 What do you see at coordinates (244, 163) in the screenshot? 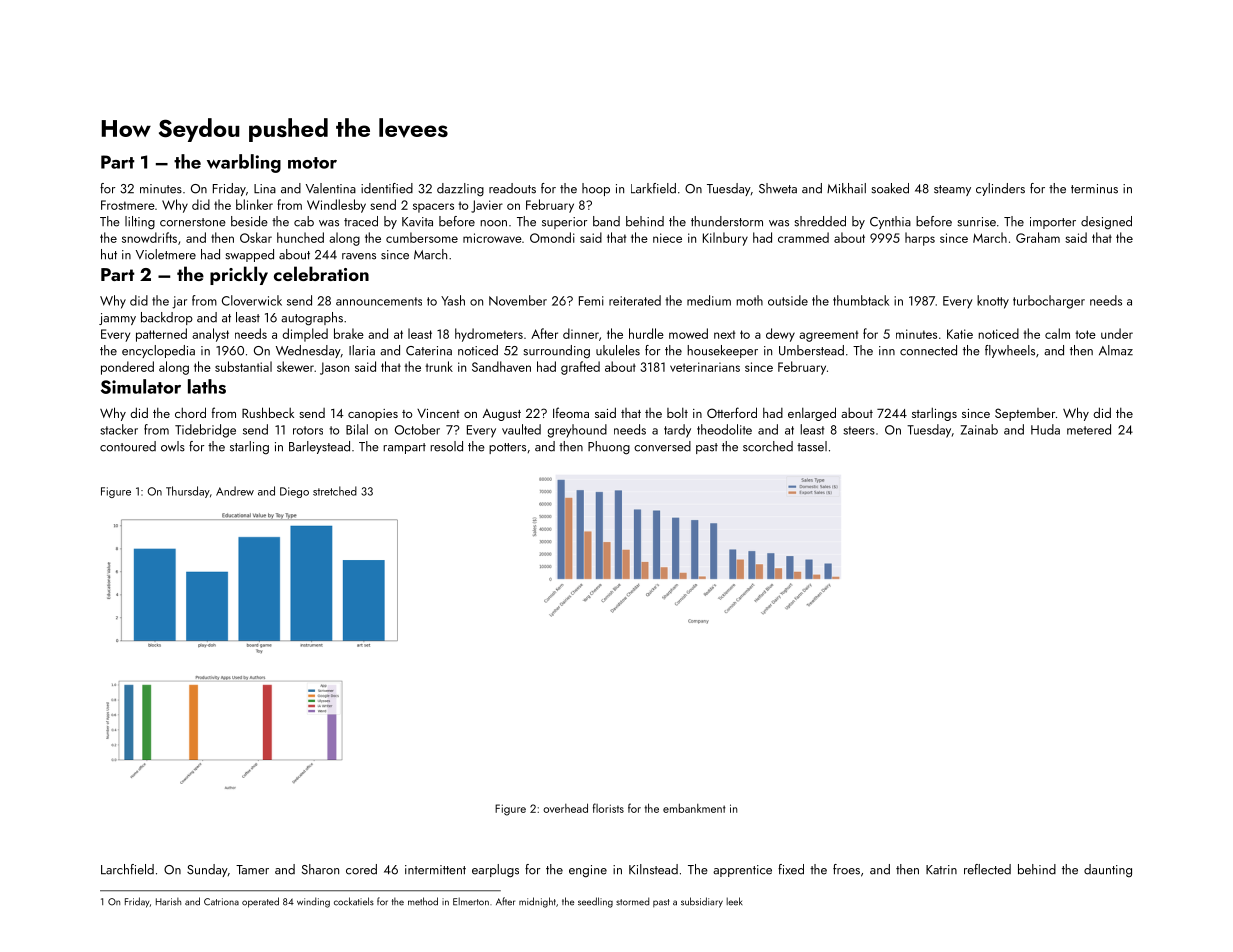
I see `warbling` at bounding box center [244, 163].
